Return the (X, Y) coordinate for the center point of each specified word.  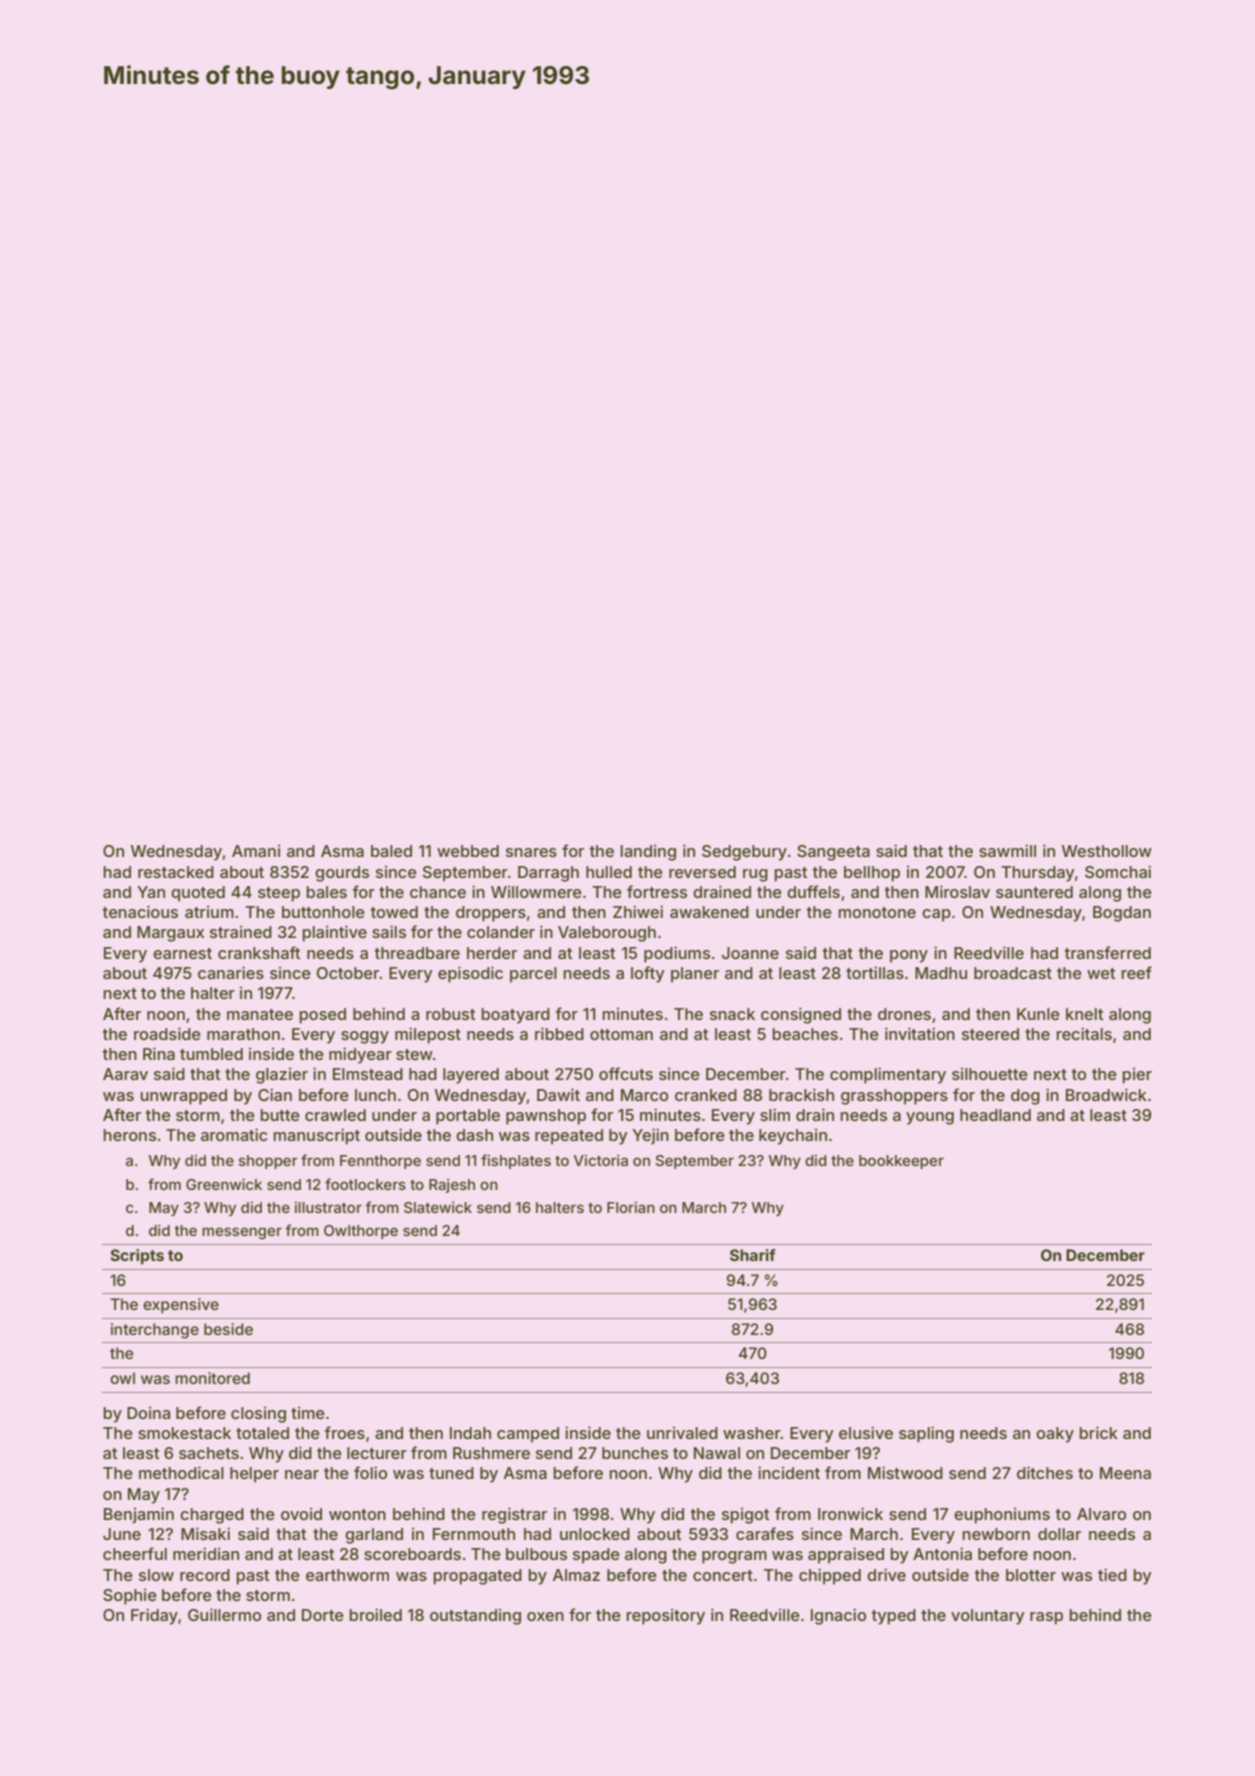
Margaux (170, 934)
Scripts (137, 1256)
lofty (648, 974)
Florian (631, 1207)
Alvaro (1101, 1514)
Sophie (130, 1596)
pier (1137, 1075)
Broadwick (1106, 1094)
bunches (635, 1453)
